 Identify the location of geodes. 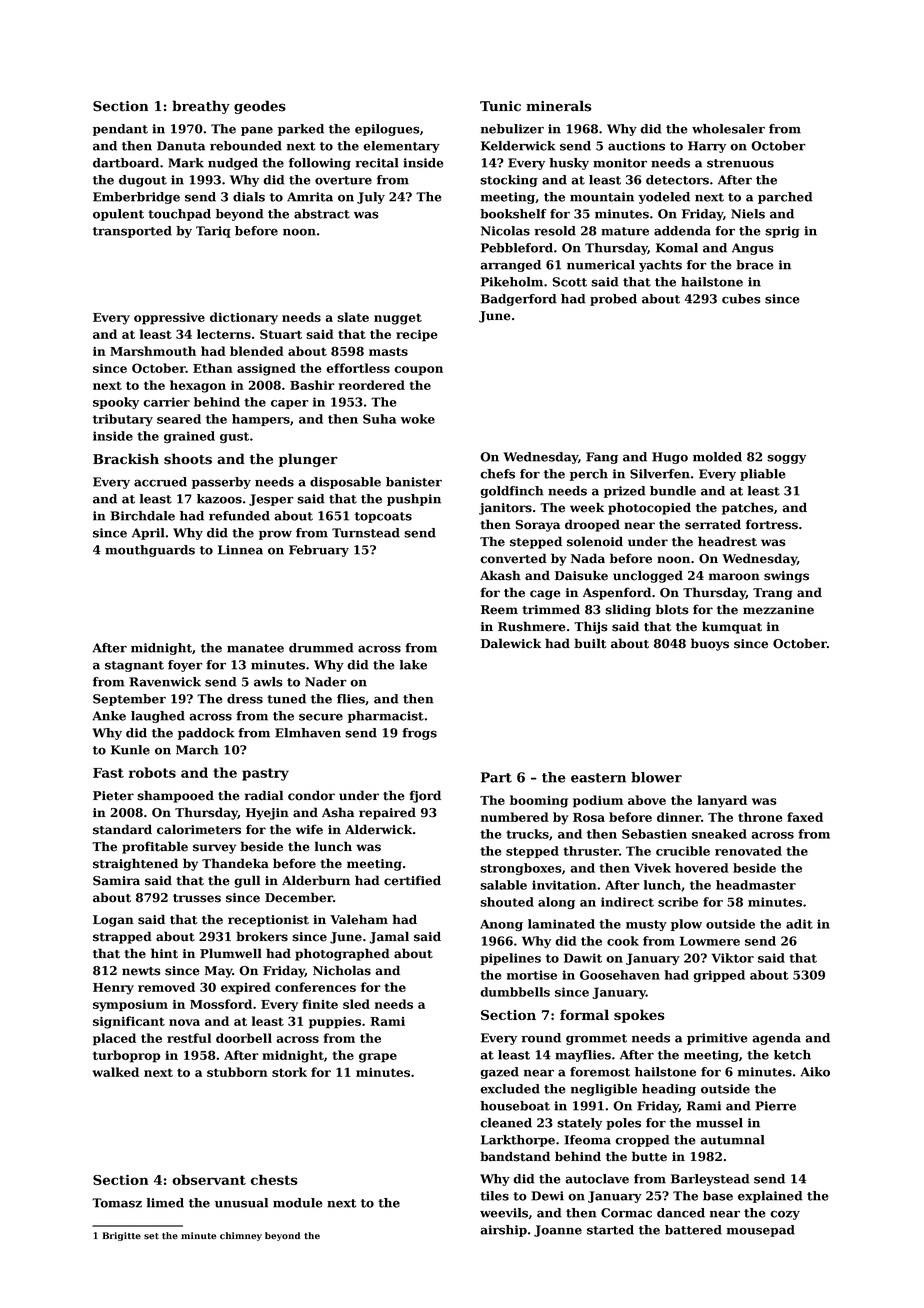
(260, 107).
